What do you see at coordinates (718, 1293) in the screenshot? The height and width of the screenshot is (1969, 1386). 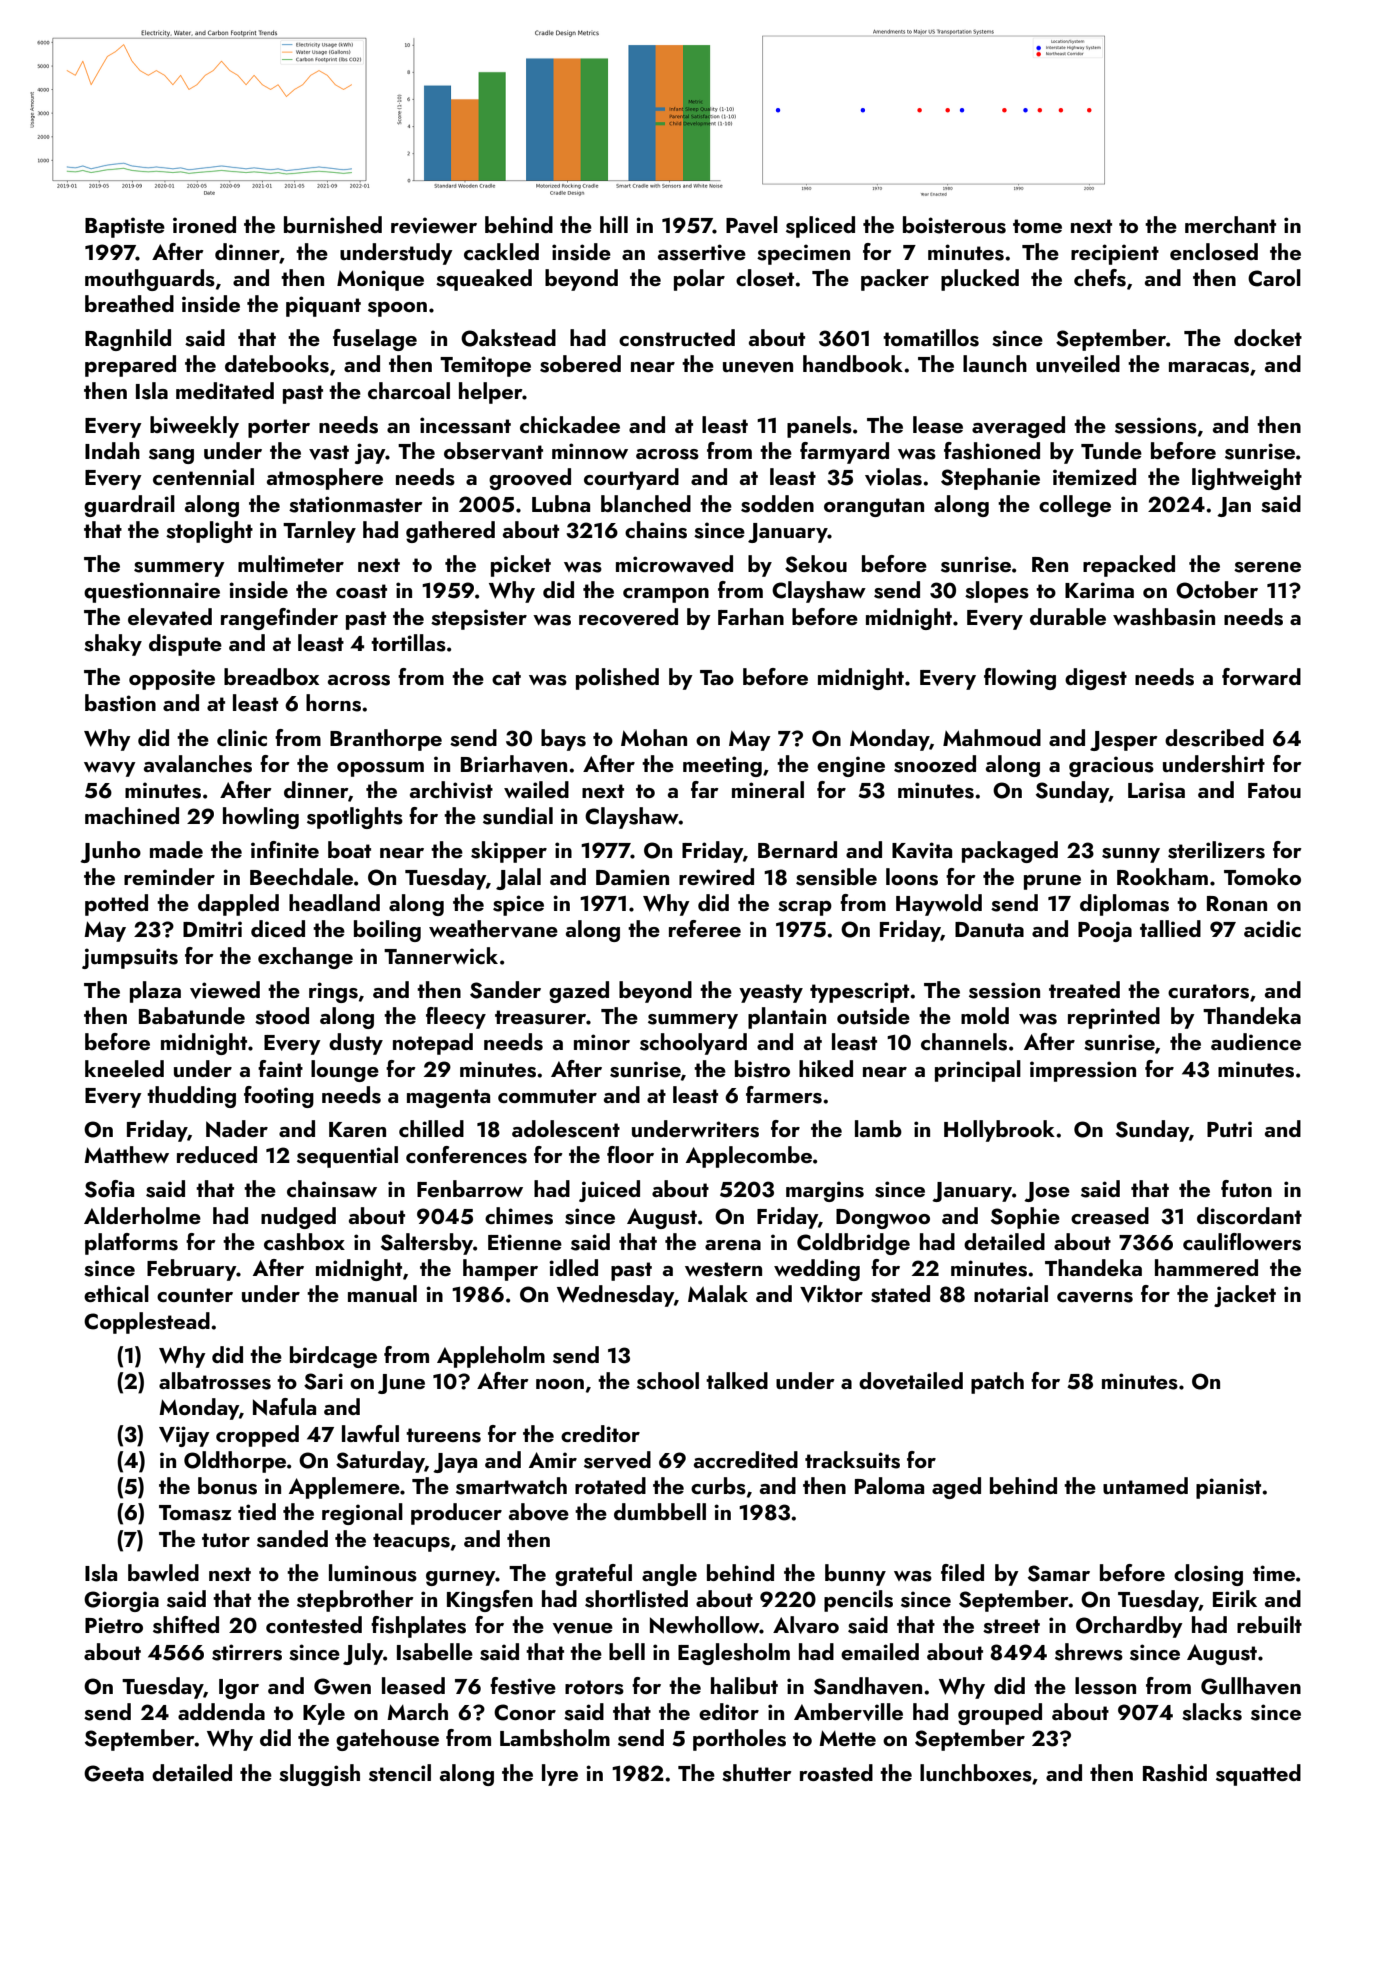 I see `Malak` at bounding box center [718, 1293].
